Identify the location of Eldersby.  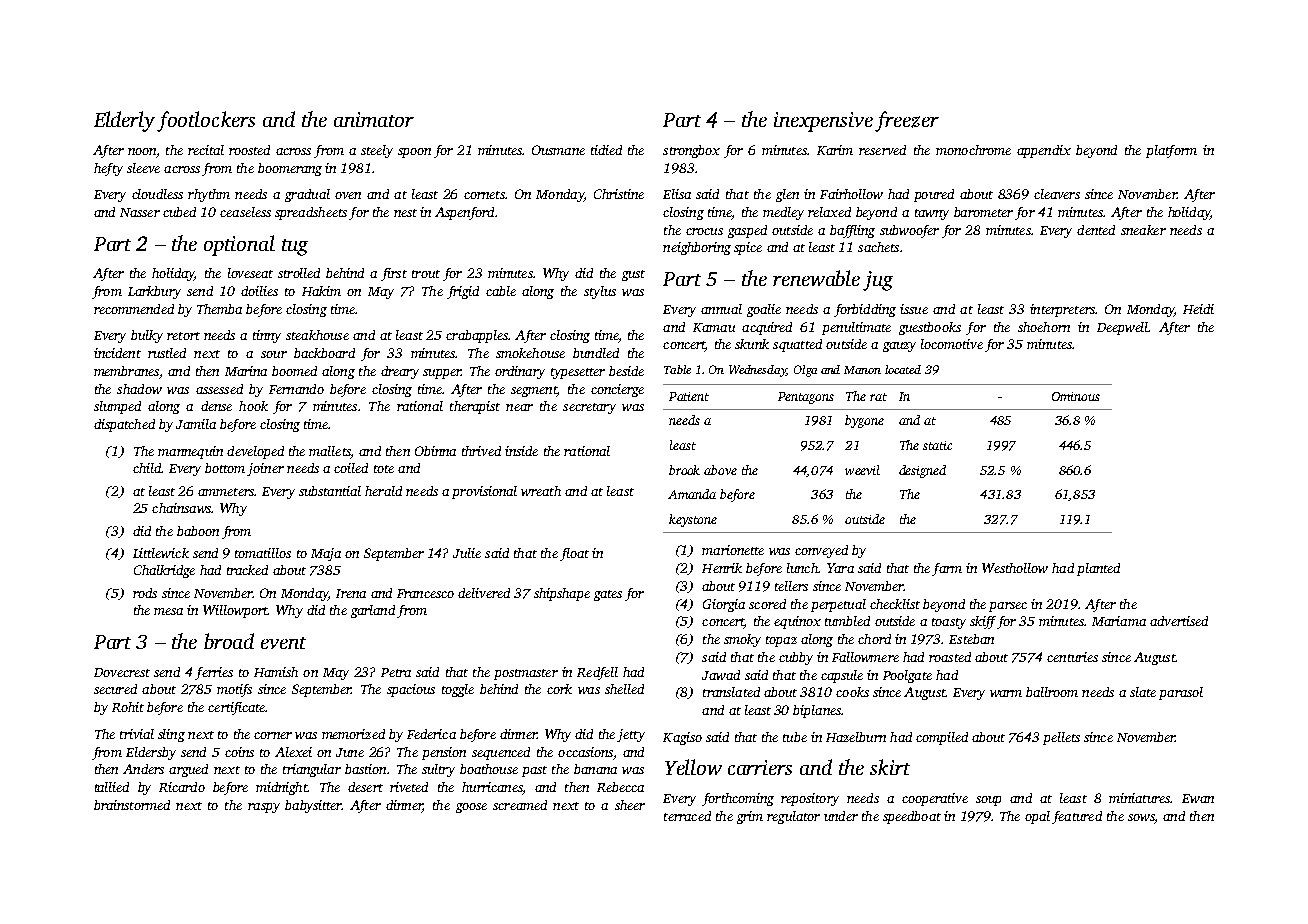
(151, 753).
